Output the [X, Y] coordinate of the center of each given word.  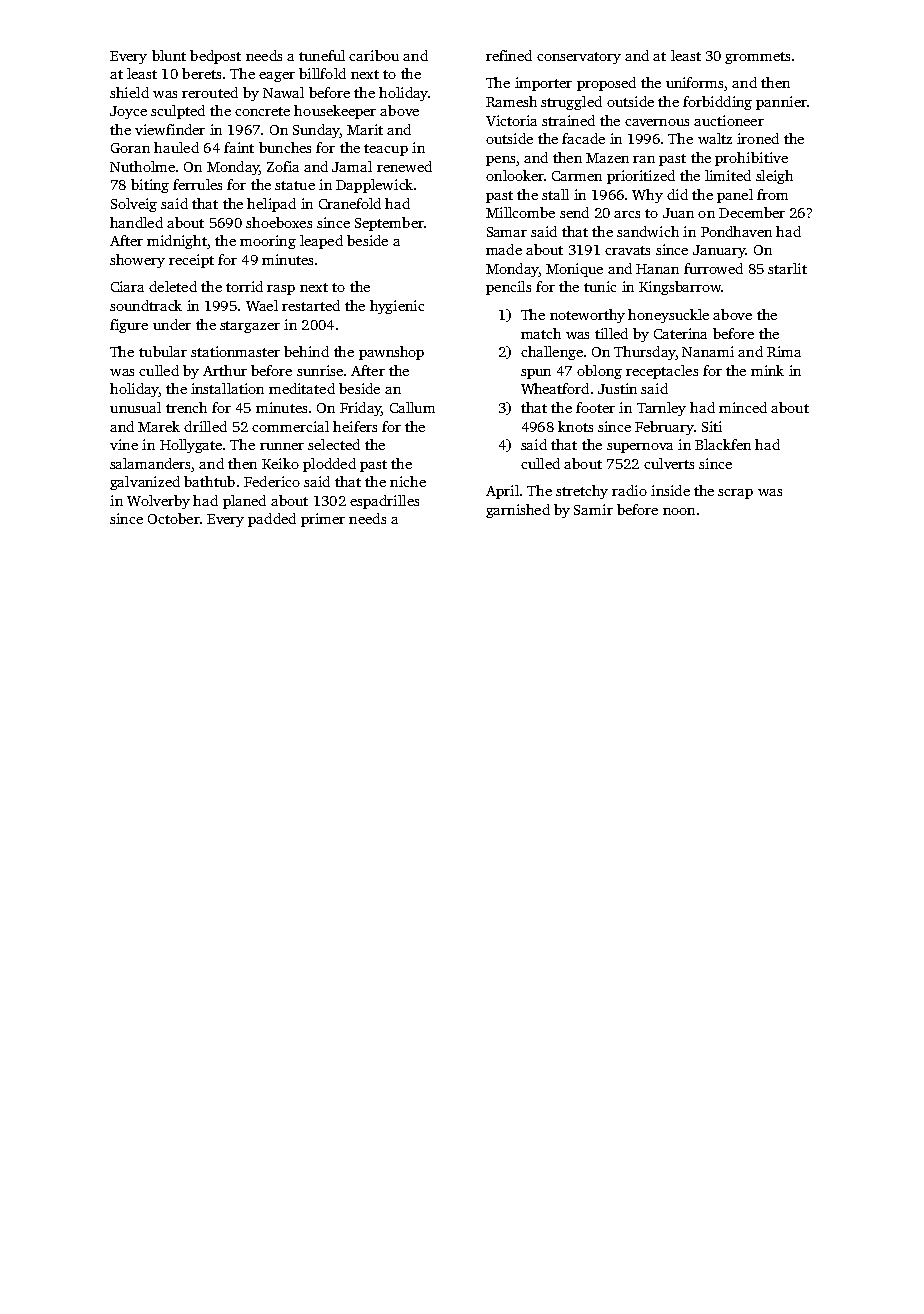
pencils [508, 288]
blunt [169, 55]
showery [137, 261]
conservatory [579, 58]
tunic [600, 286]
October [173, 518]
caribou [374, 55]
